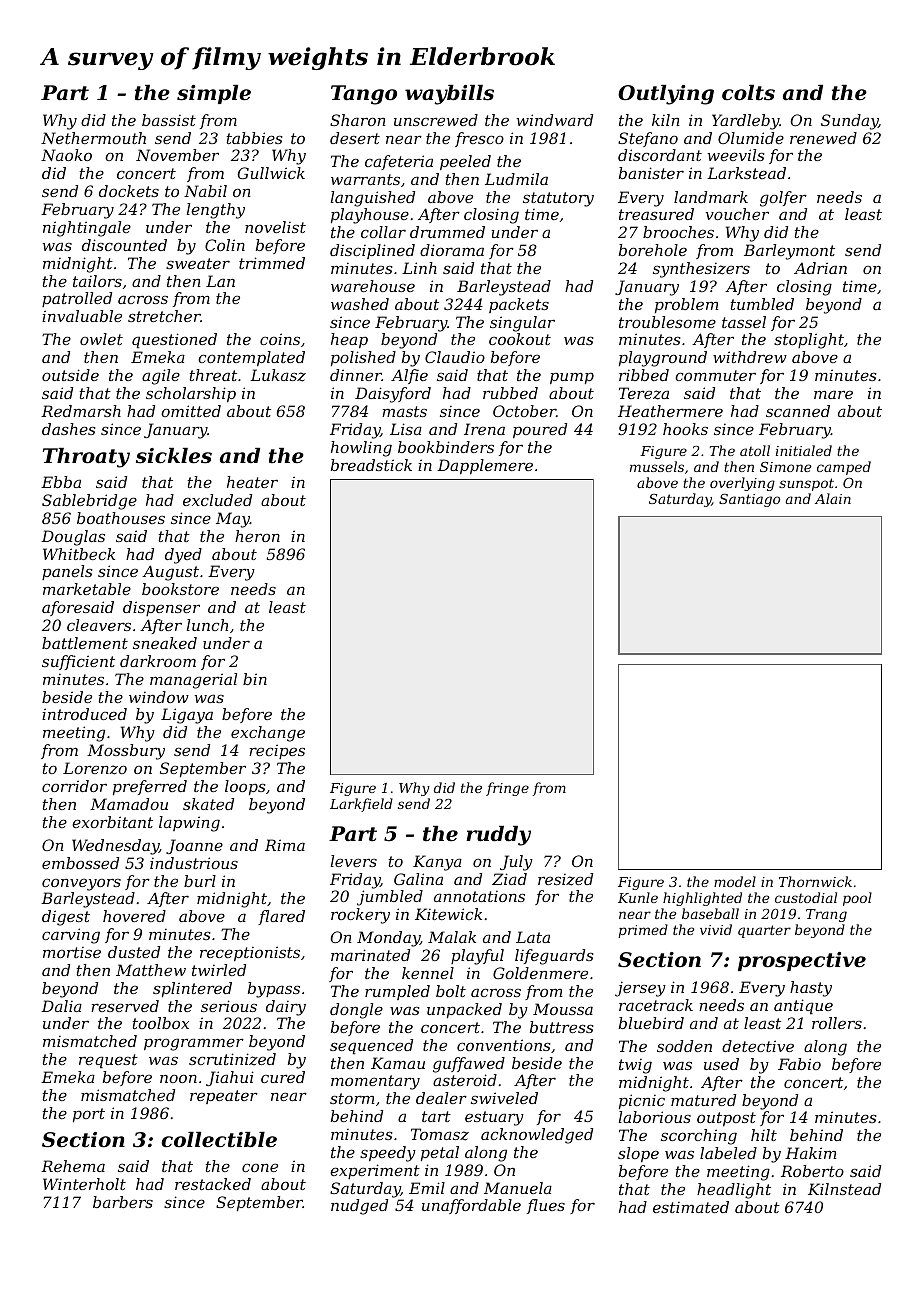 This screenshot has width=924, height=1308. I want to click on model, so click(735, 881).
